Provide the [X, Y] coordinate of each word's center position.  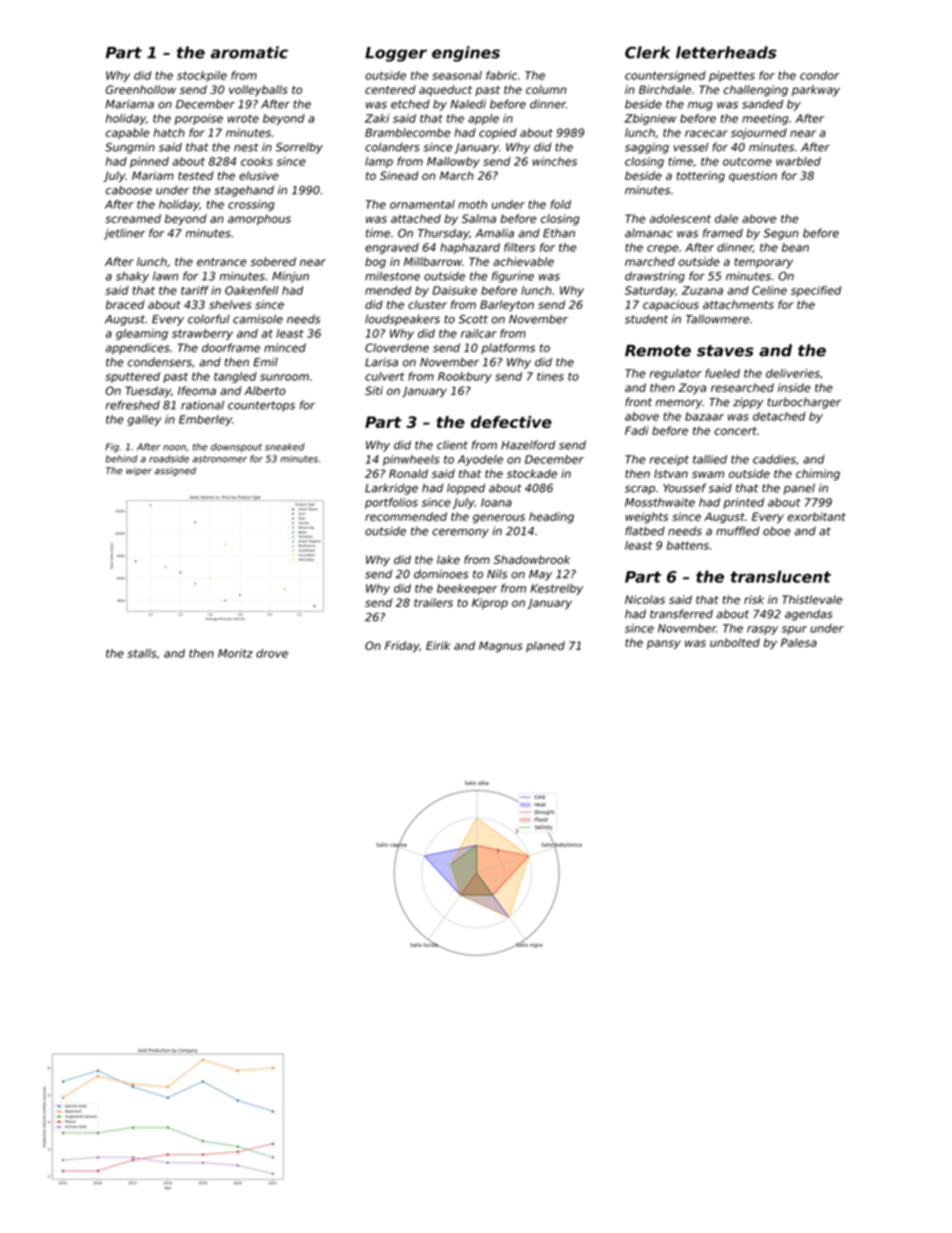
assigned [175, 471]
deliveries [793, 373]
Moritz [235, 653]
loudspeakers [402, 320]
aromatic [249, 52]
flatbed [645, 531]
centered [390, 89]
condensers [160, 362]
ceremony [460, 533]
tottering [701, 177]
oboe [777, 531]
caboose [129, 190]
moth [472, 204]
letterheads [726, 52]
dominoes [441, 574]
